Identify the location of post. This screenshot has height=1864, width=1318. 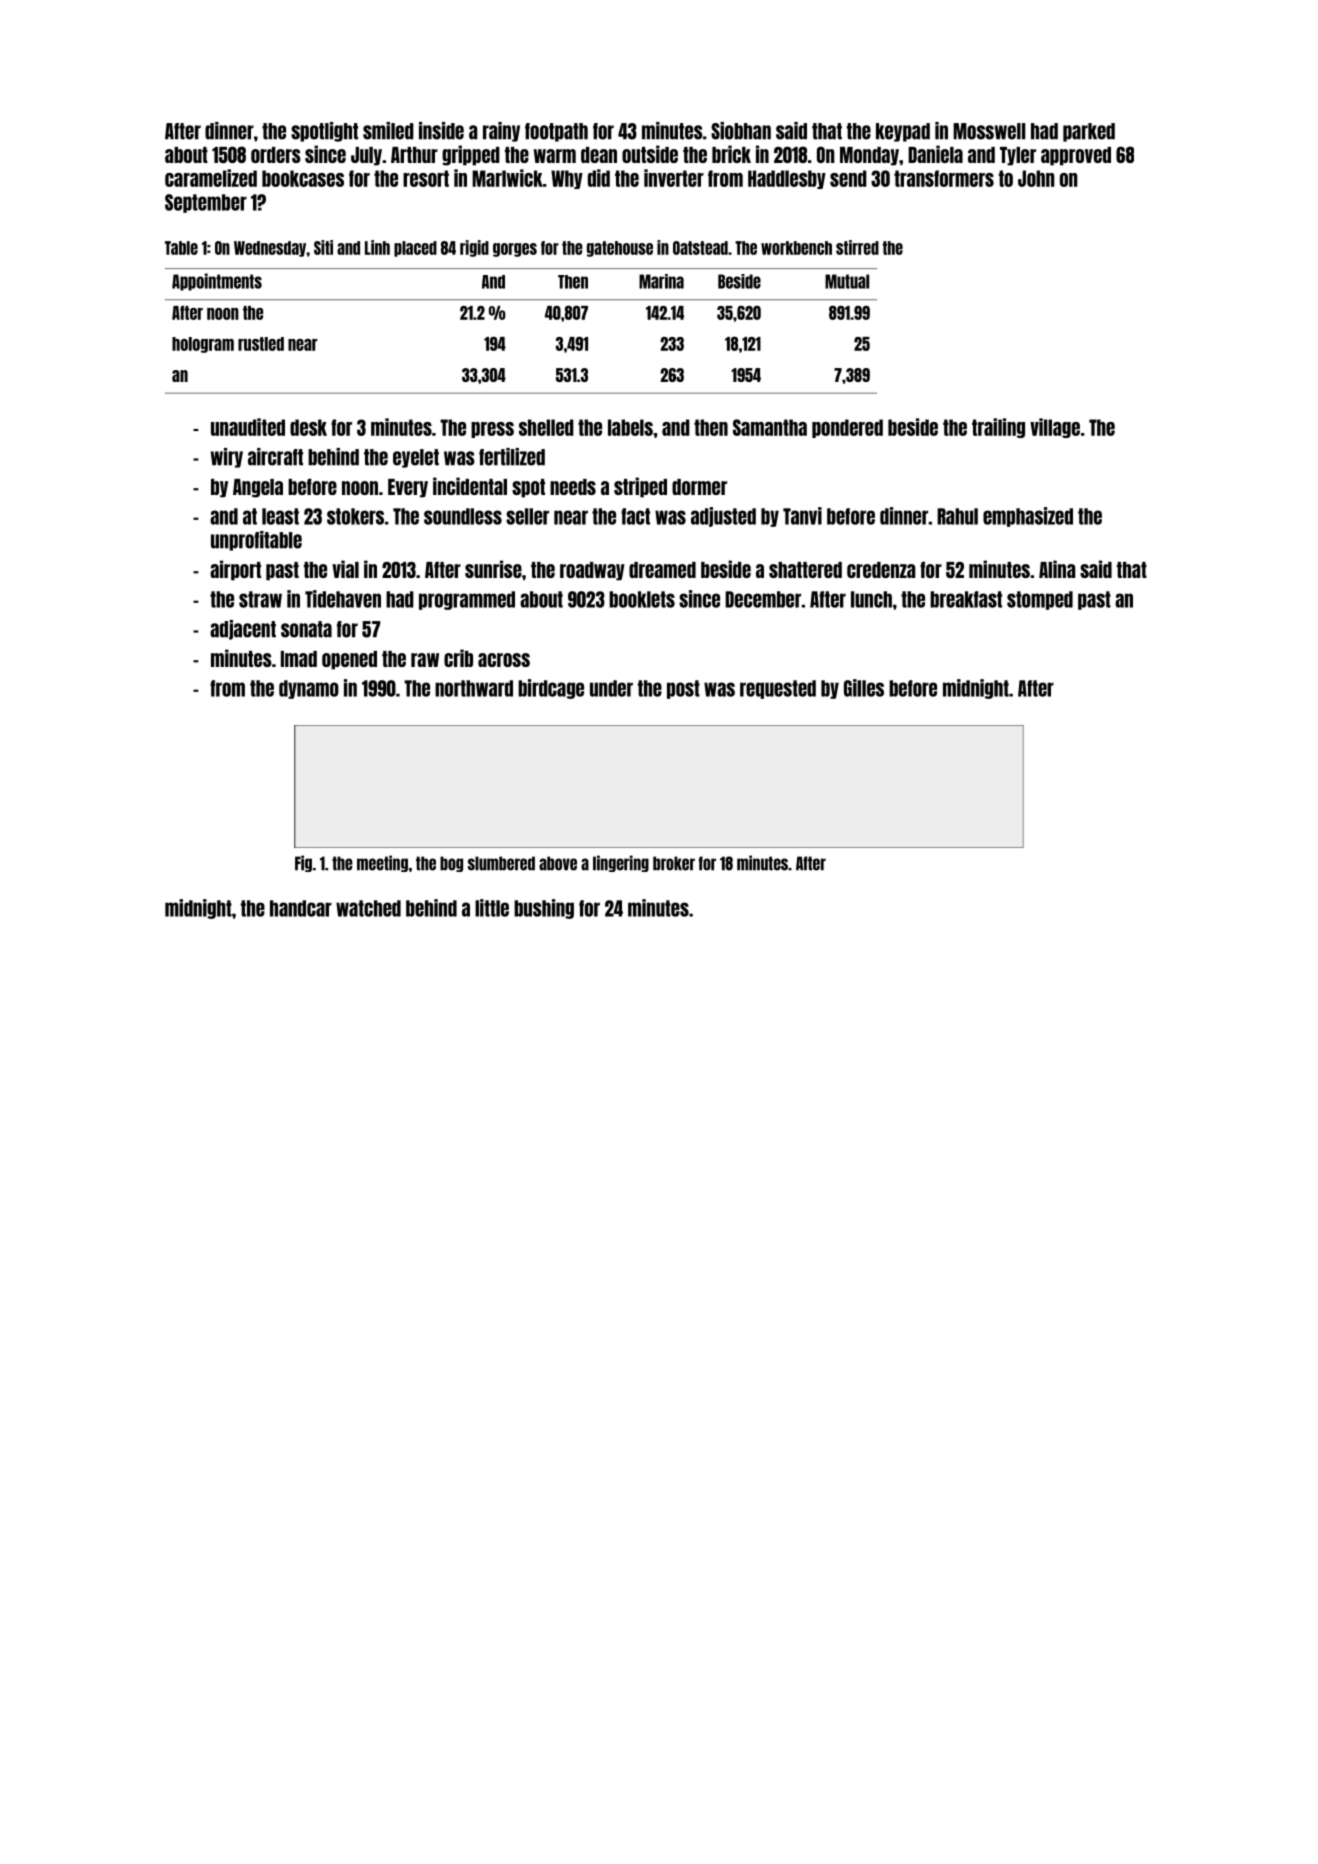
(683, 689).
